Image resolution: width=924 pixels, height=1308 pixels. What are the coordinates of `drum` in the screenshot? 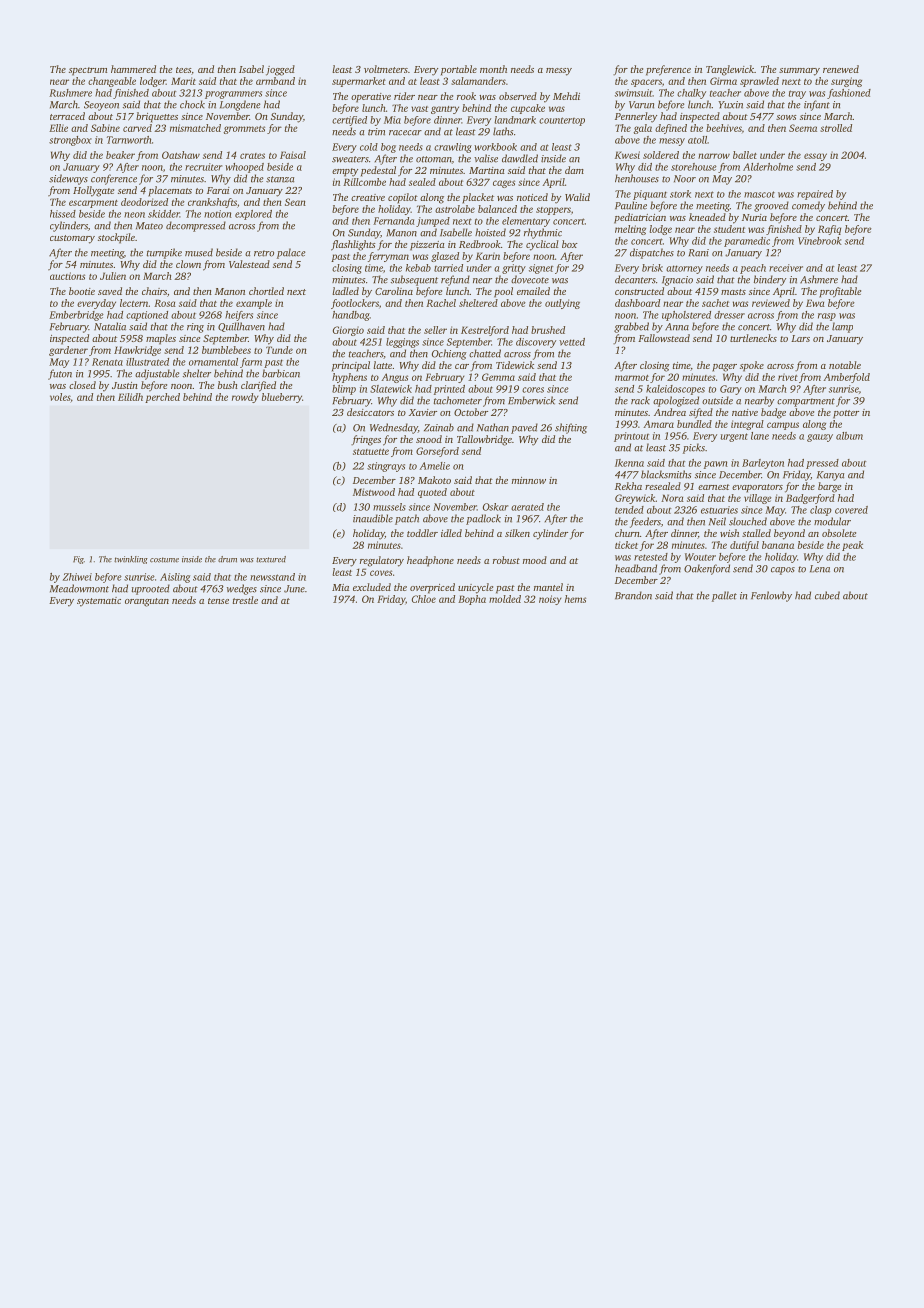 It's located at (227, 559).
